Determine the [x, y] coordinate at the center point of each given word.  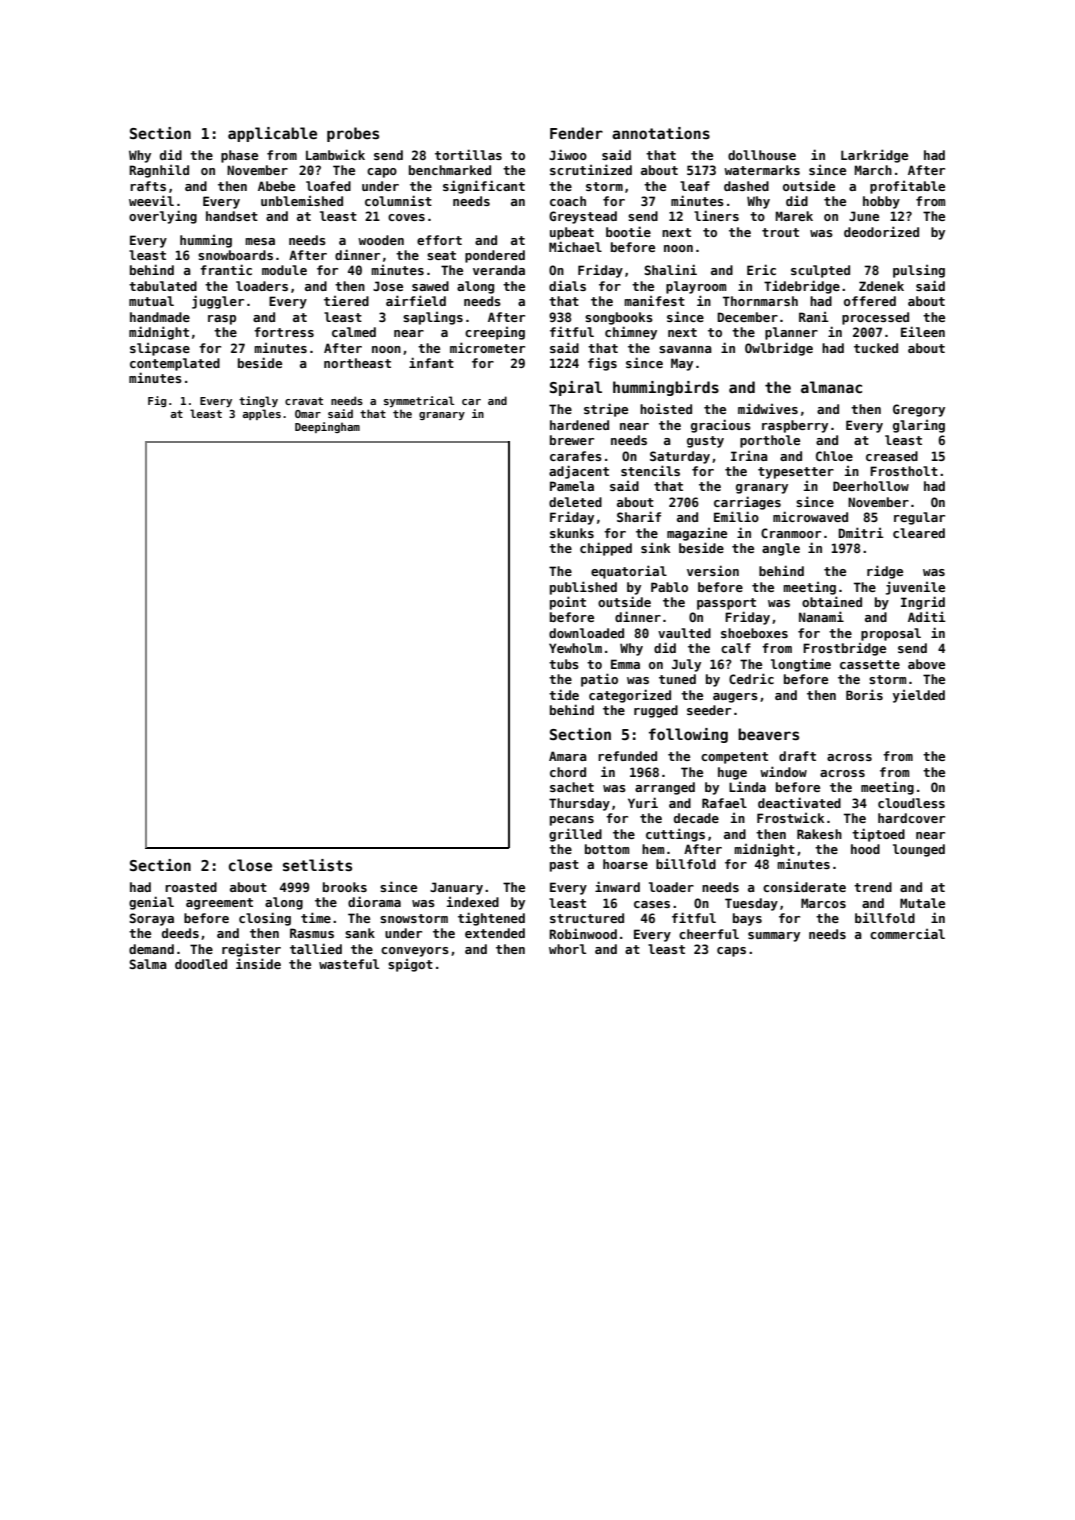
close [250, 865]
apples [262, 414]
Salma [148, 964]
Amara [568, 756]
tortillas [468, 154]
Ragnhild [159, 171]
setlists [317, 865]
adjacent [579, 472]
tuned [677, 679]
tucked [876, 348]
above [926, 664]
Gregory [919, 410]
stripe [606, 410]
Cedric [751, 678]
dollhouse [762, 155]
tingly [258, 401]
